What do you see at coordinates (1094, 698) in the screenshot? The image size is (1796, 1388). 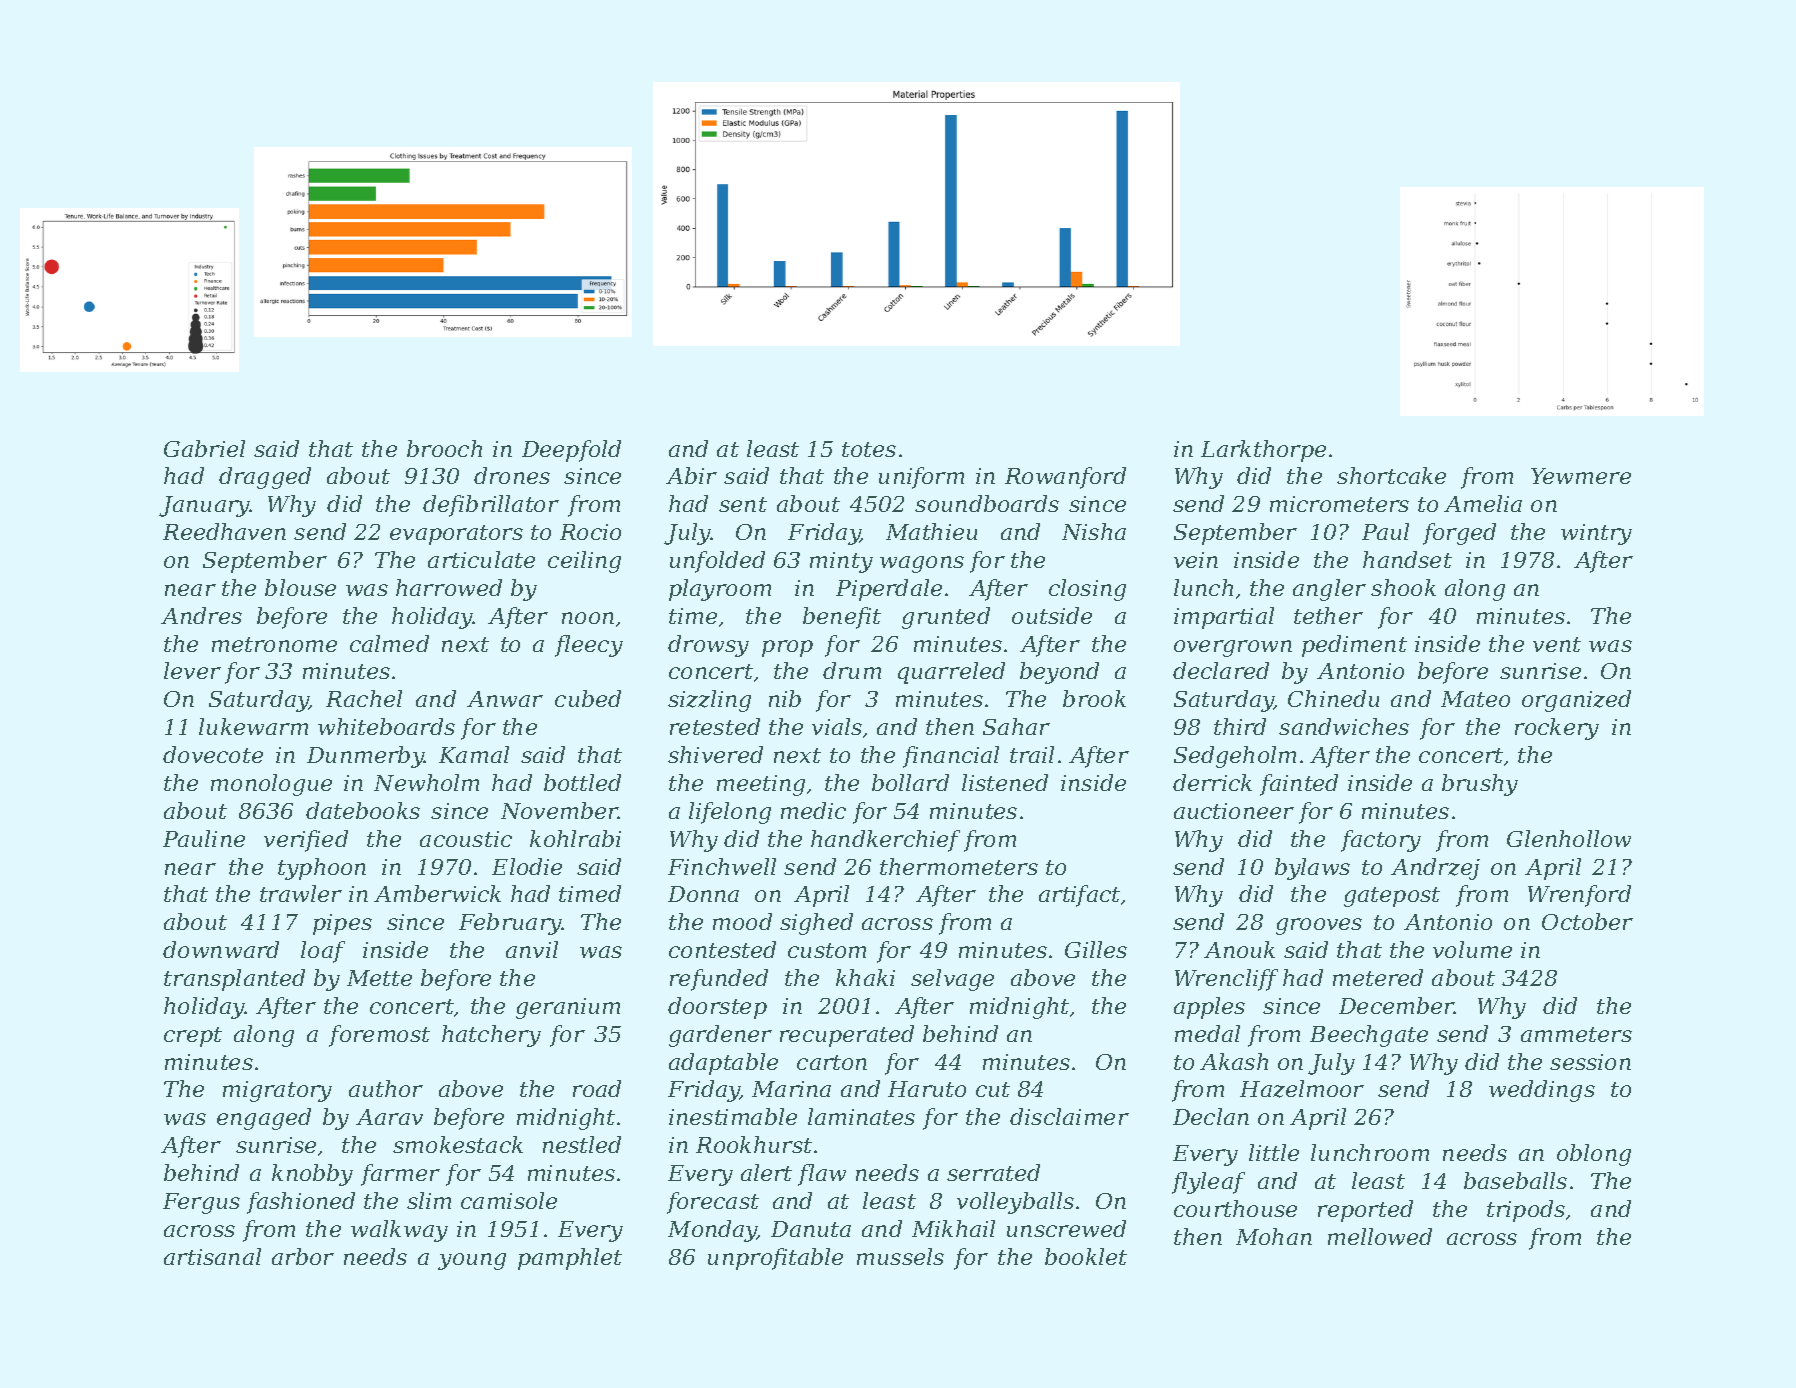 I see `brook` at bounding box center [1094, 698].
